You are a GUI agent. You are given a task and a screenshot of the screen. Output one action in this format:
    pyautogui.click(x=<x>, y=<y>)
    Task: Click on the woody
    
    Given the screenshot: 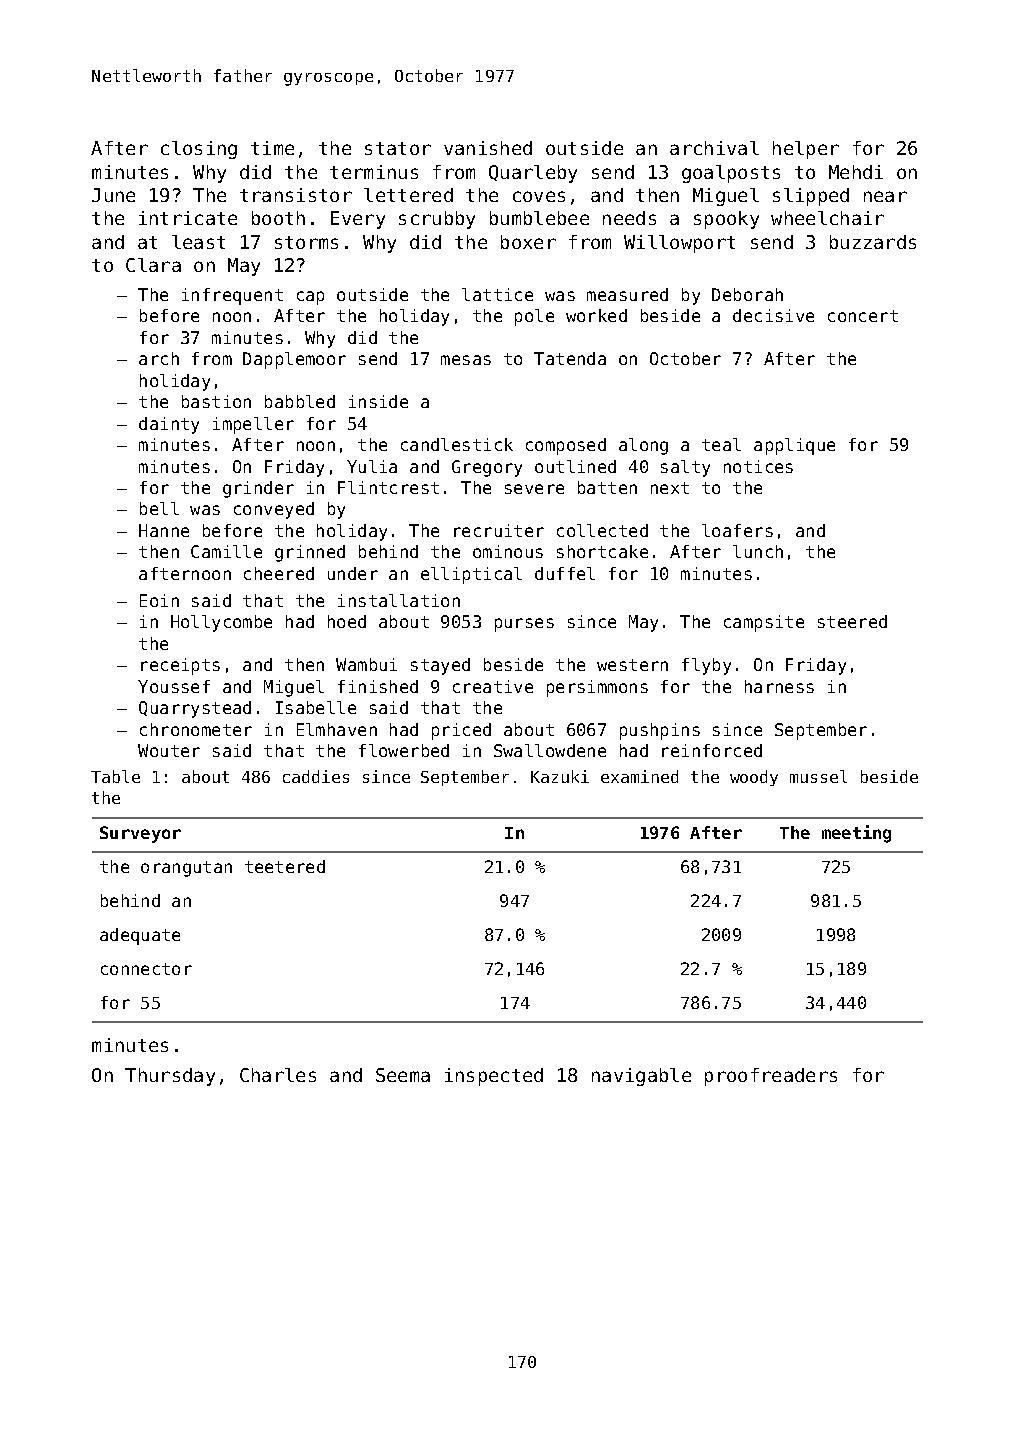 What is the action you would take?
    pyautogui.click(x=754, y=778)
